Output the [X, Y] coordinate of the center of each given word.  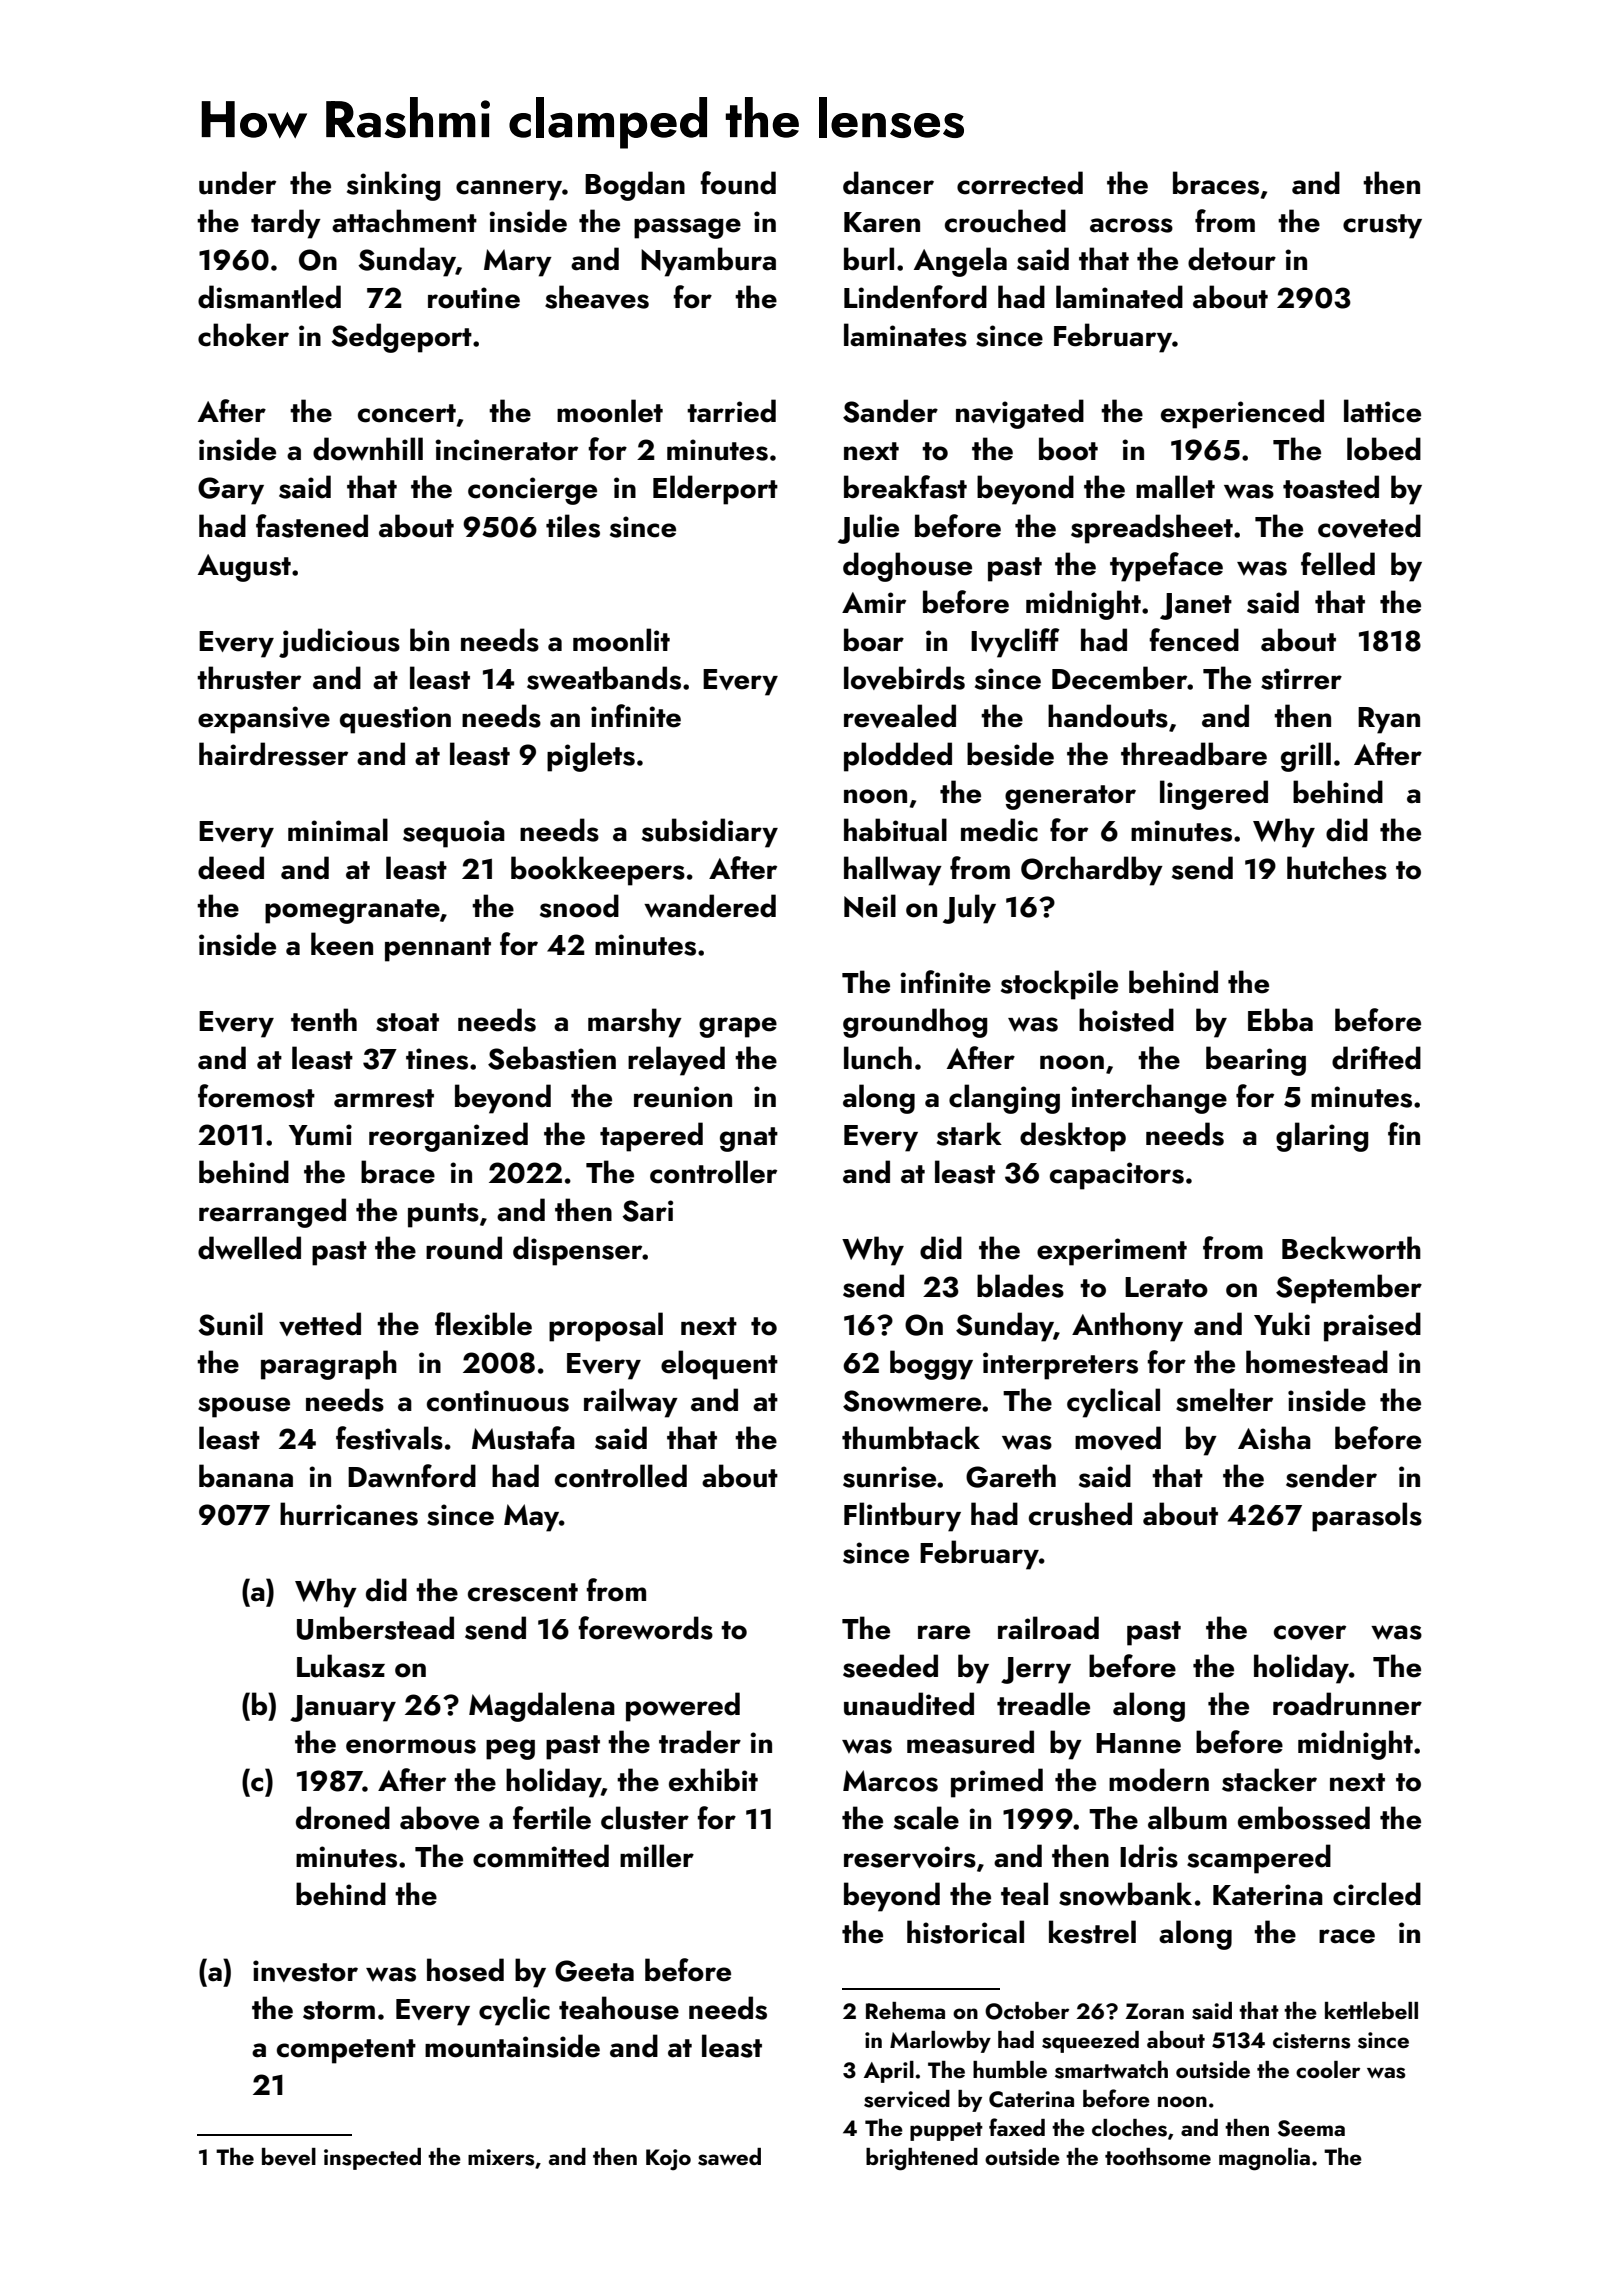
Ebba [1280, 1020]
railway [631, 1403]
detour [1232, 259]
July [969, 909]
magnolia [1264, 2159]
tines [437, 1059]
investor [305, 1971]
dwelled [249, 1248]
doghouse [907, 567]
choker [243, 335]
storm [339, 2010]
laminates [905, 335]
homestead [1317, 1362]
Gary [231, 491]
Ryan [1389, 720]
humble [1010, 2069]
